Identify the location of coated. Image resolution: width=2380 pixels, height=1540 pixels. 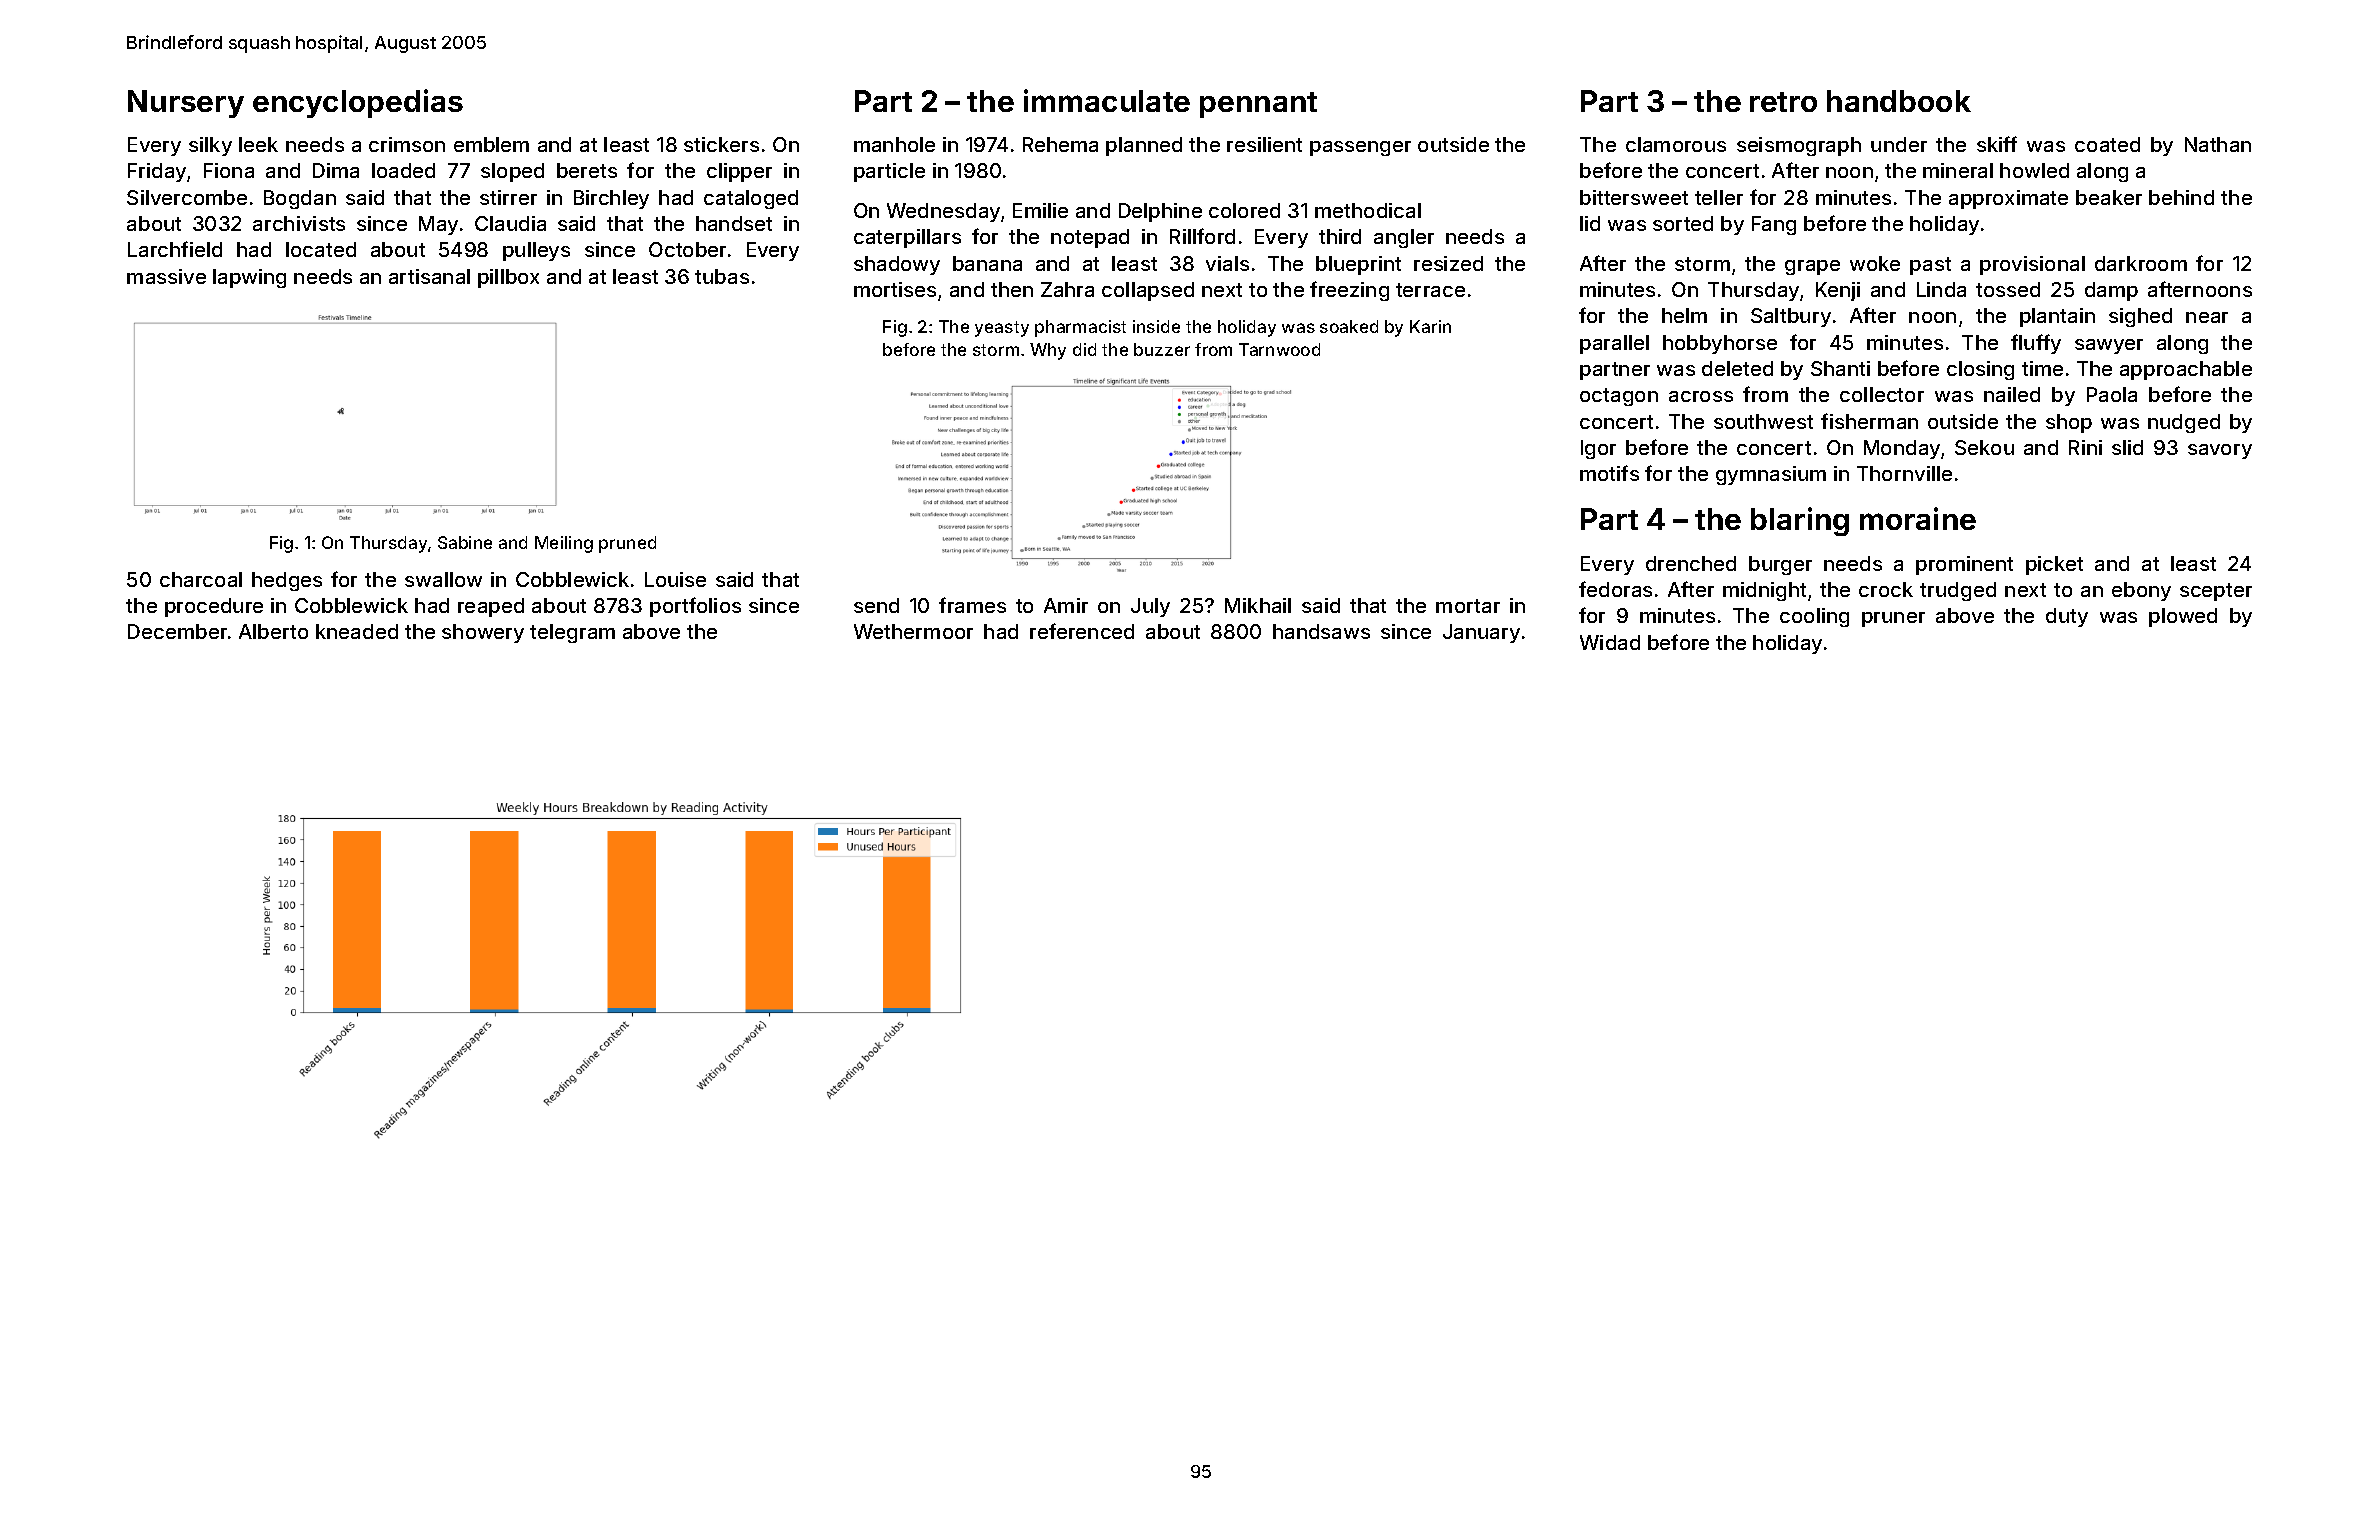
(2107, 144).
